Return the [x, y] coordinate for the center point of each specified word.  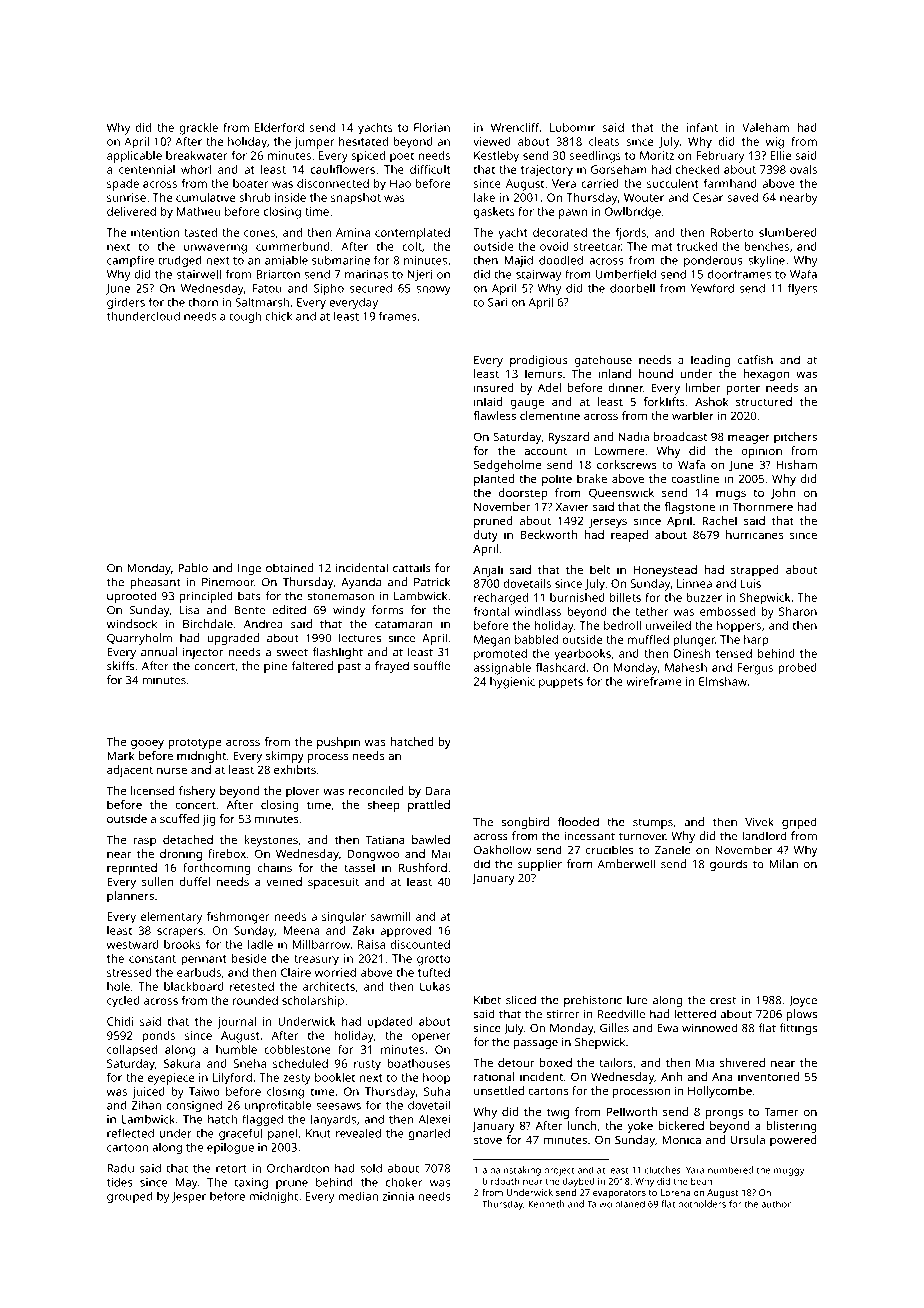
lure [637, 1000]
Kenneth [546, 1204]
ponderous [713, 261]
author [776, 1204]
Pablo [193, 568]
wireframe [654, 681]
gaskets [494, 213]
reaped [629, 536]
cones [259, 233]
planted [494, 480]
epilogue [230, 1149]
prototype [194, 743]
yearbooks [582, 655]
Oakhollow [502, 850]
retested [252, 986]
